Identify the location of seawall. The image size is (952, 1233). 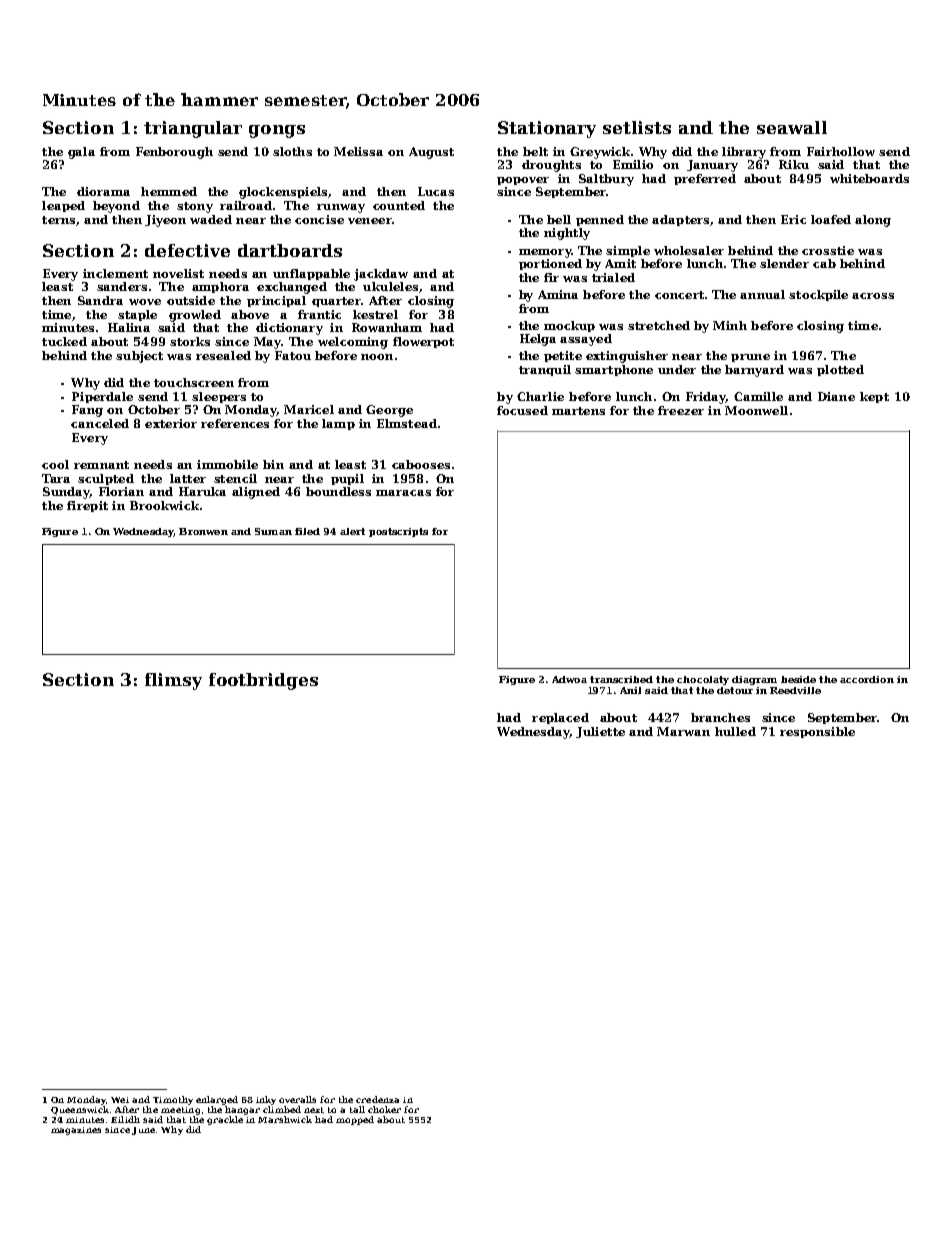
(792, 127).
